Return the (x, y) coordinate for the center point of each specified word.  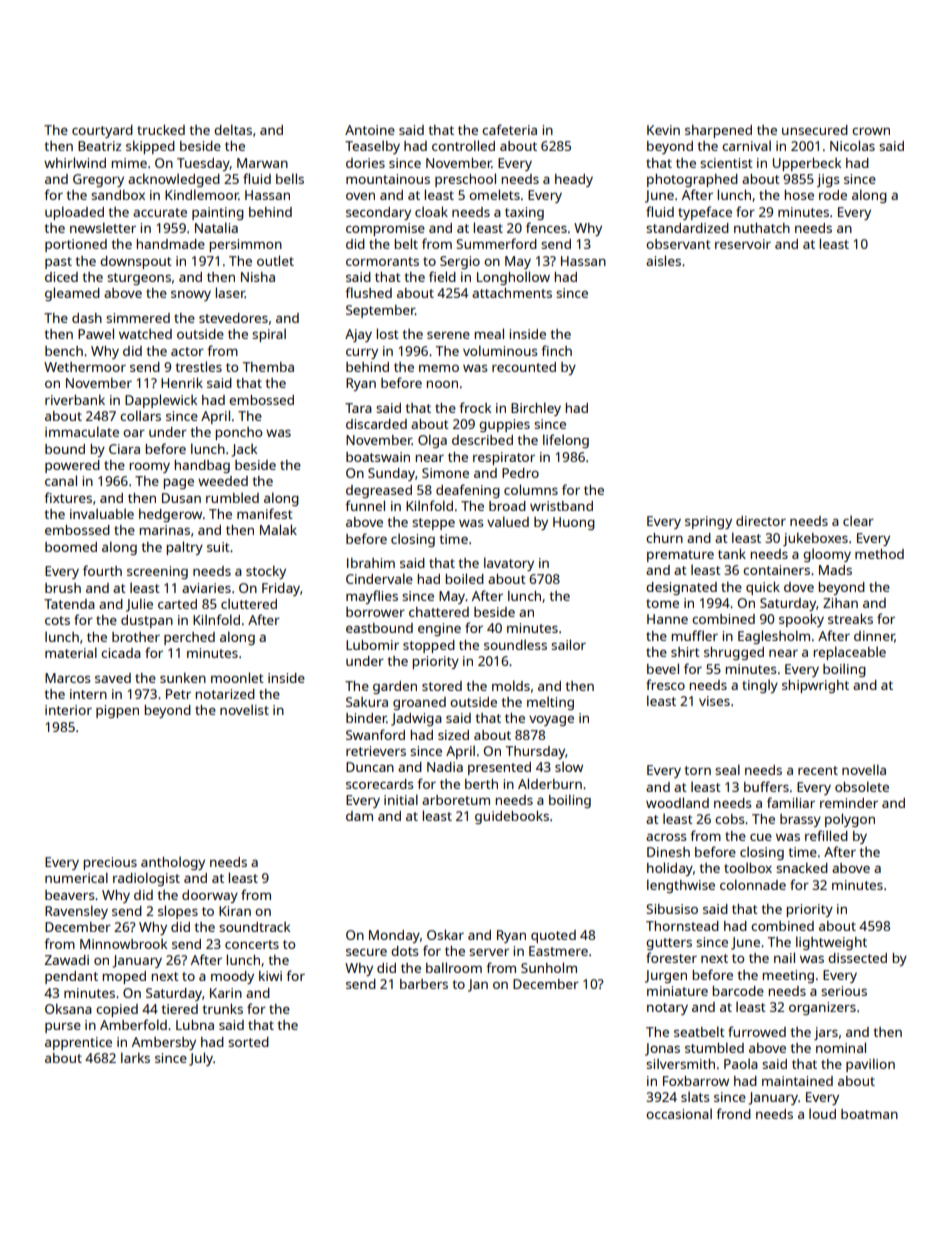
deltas (233, 129)
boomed (71, 547)
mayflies (372, 597)
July (201, 1059)
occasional (679, 1113)
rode (833, 195)
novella (864, 769)
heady (574, 180)
